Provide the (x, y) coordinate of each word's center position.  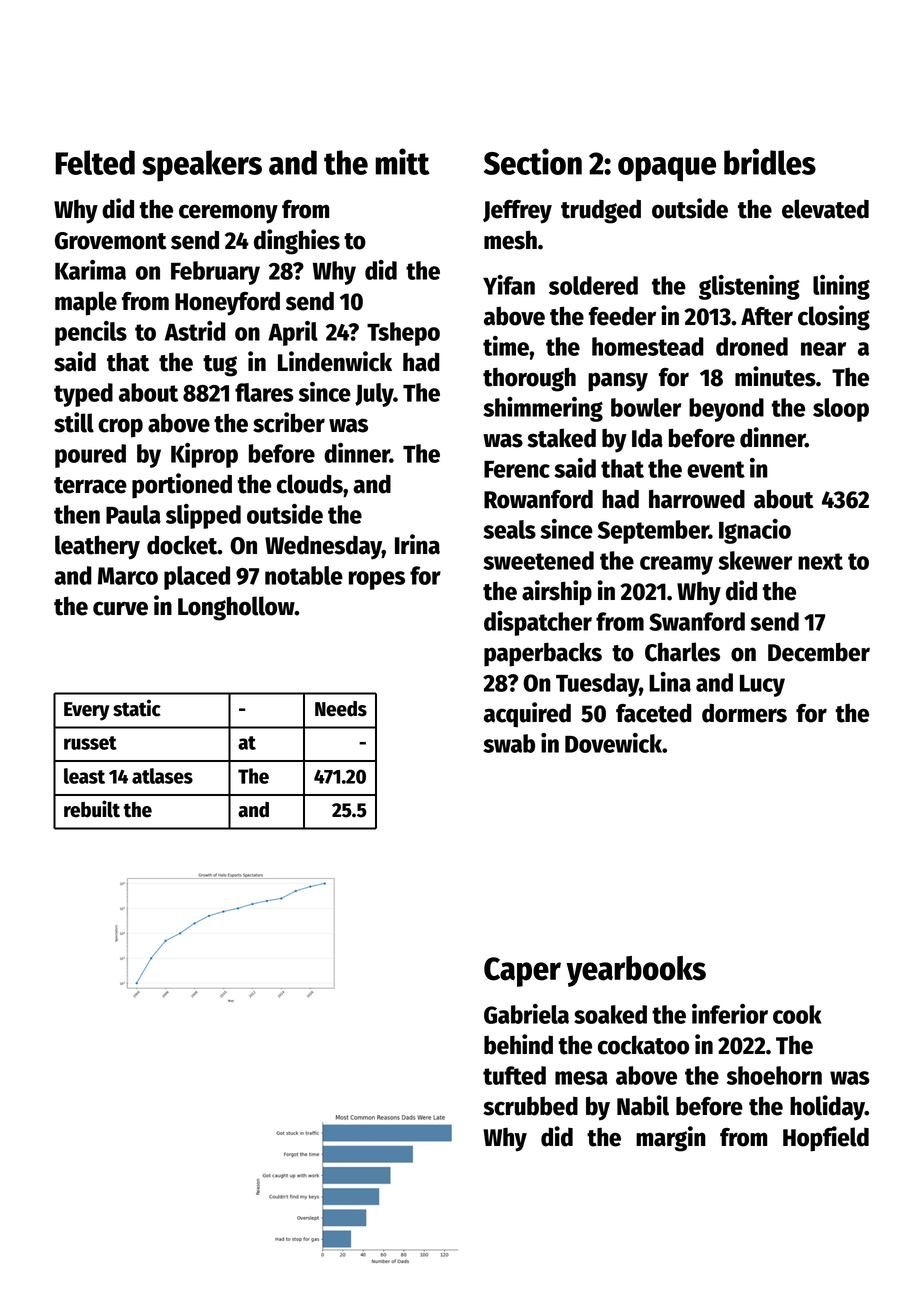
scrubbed (530, 1106)
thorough (529, 379)
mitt (402, 161)
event (716, 469)
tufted (514, 1075)
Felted (95, 162)
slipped (203, 516)
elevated (825, 209)
